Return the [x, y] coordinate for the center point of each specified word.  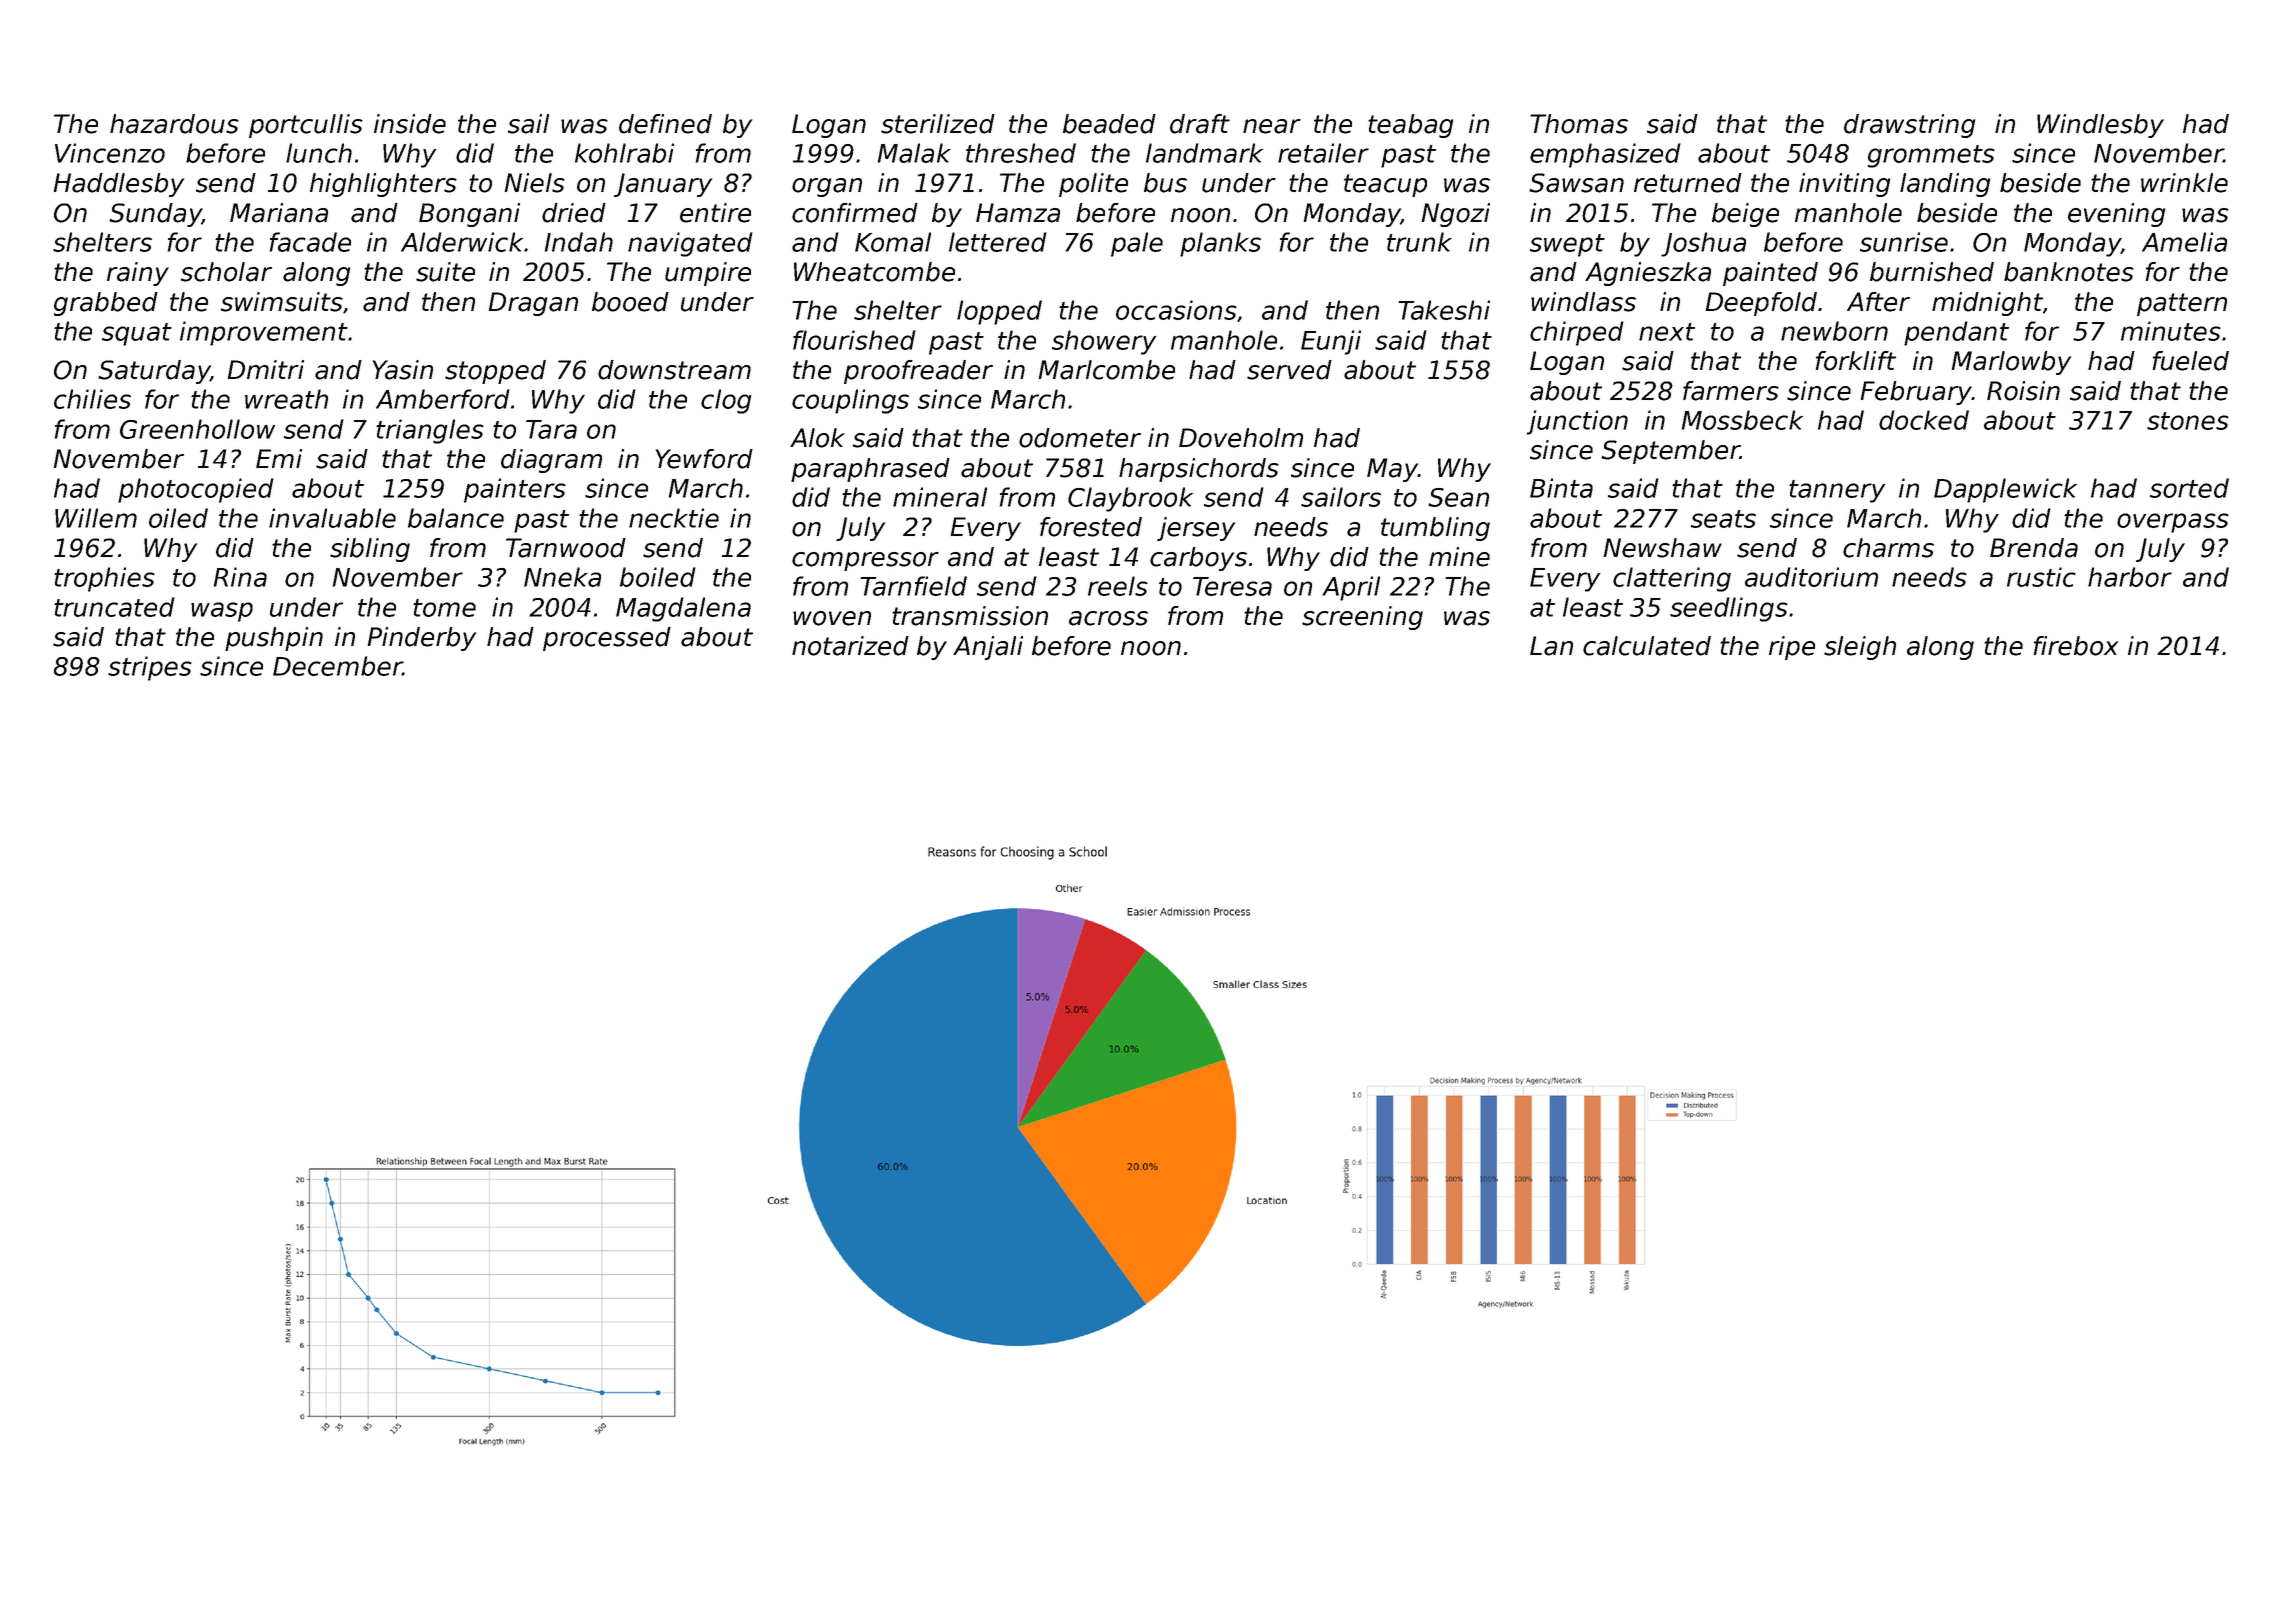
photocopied [196, 490]
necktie [674, 518]
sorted [2189, 488]
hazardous [174, 124]
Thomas [1579, 124]
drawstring [1909, 126]
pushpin [274, 639]
